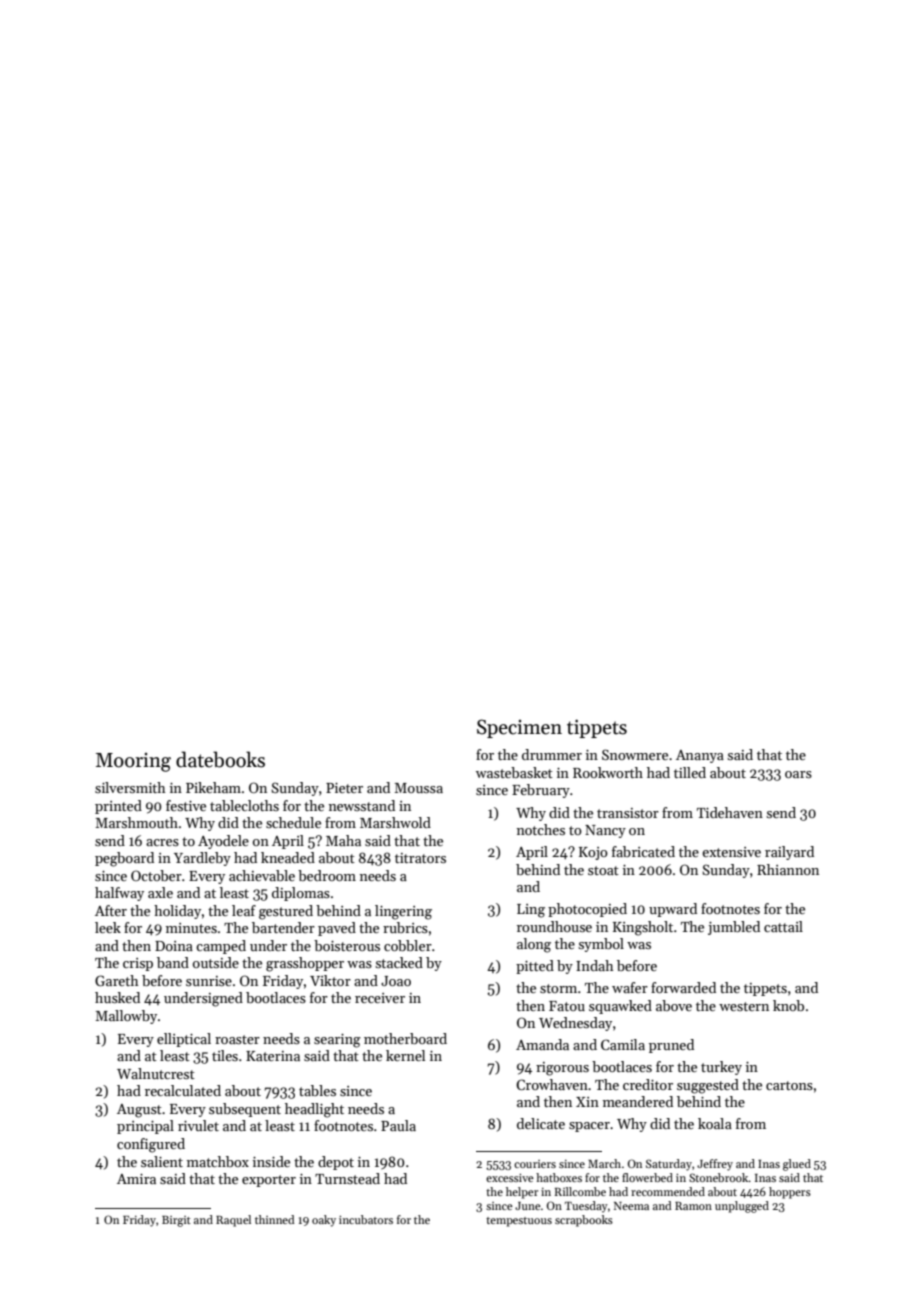  Describe the element at coordinates (584, 1221) in the image. I see `scrapbooks` at that location.
